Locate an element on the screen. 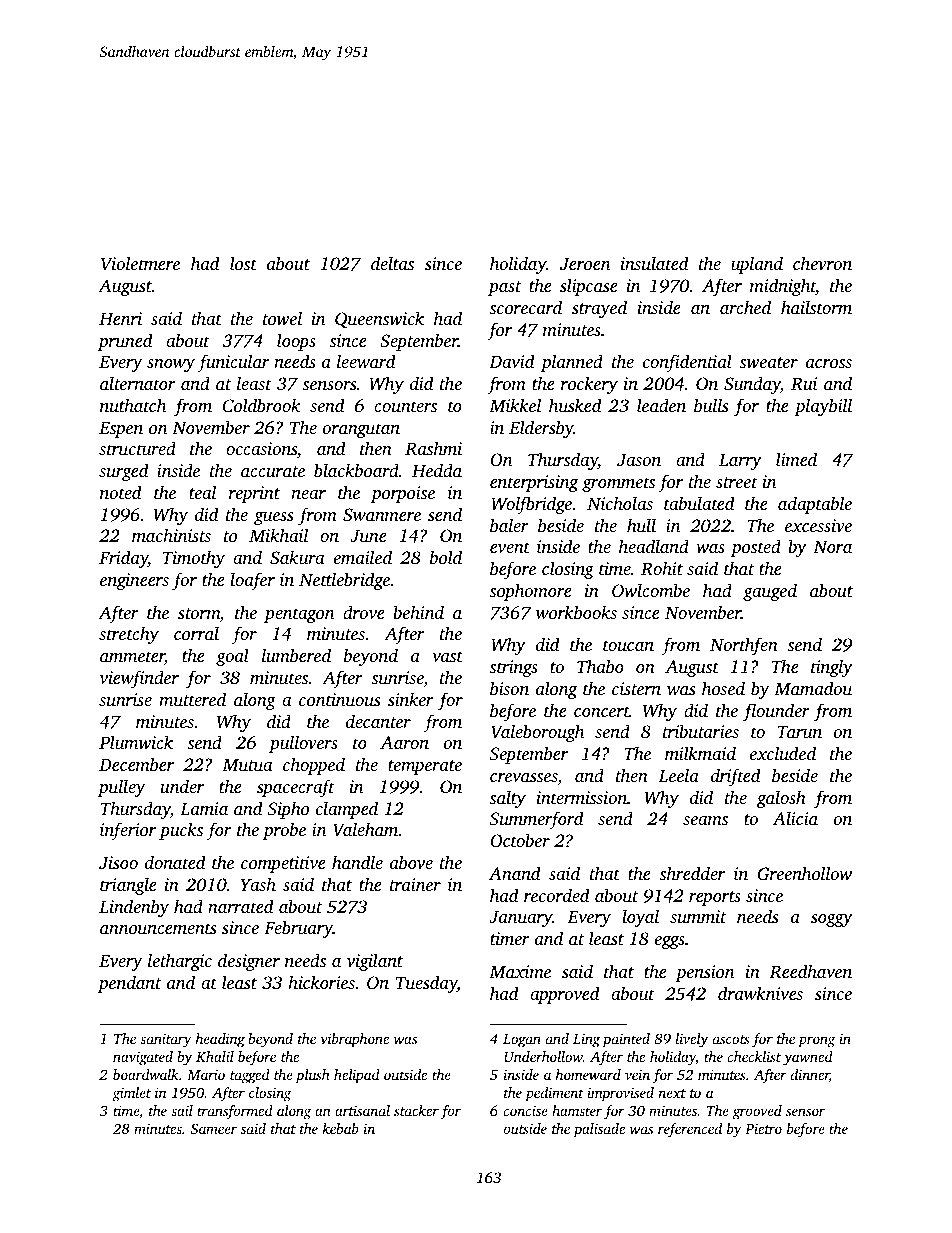  deltas is located at coordinates (392, 263).
